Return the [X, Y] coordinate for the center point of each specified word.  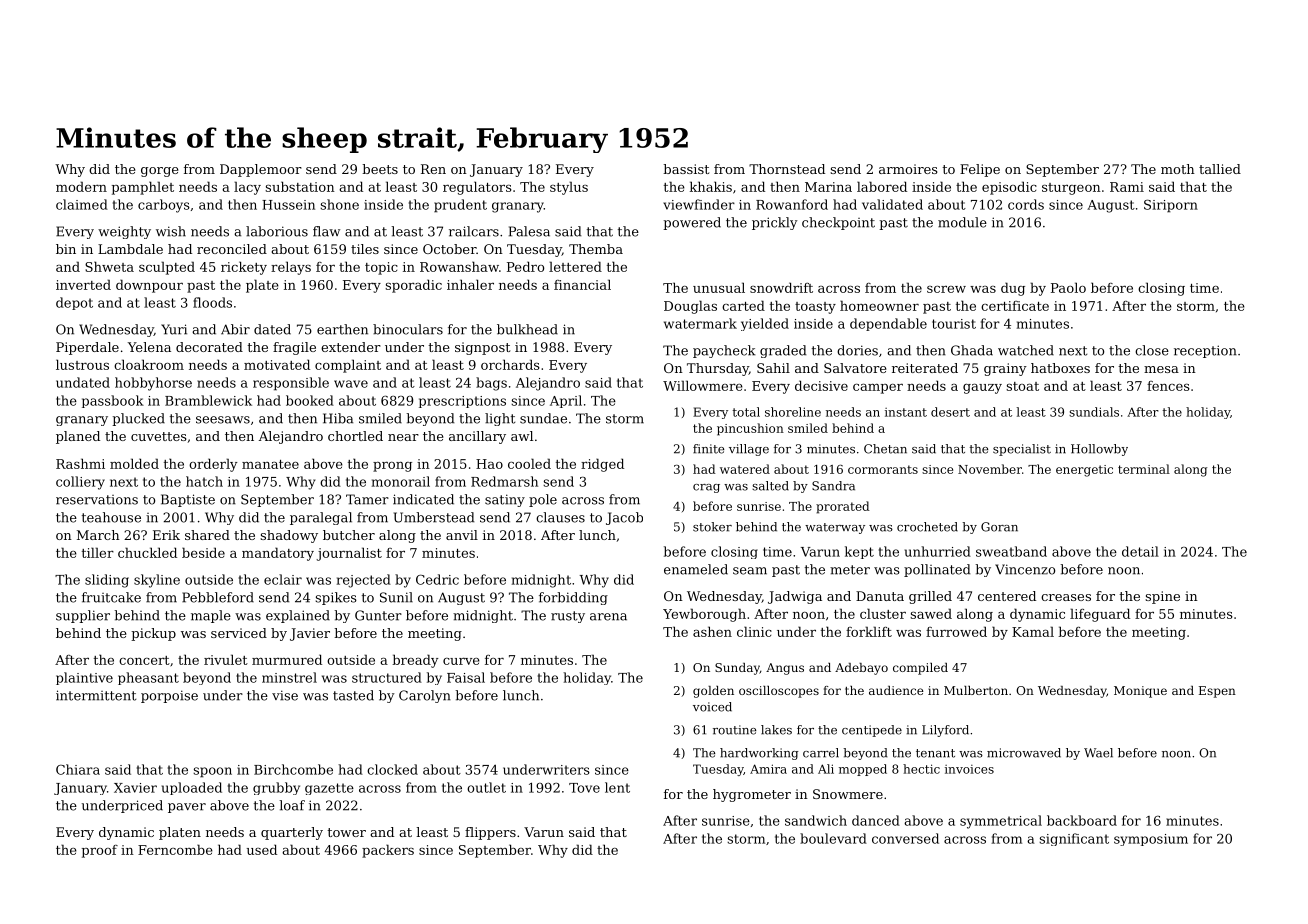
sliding [107, 581]
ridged [602, 465]
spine [1162, 597]
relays [291, 268]
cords [1026, 204]
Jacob [624, 518]
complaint [348, 366]
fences [1168, 386]
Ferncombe [175, 849]
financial [582, 284]
